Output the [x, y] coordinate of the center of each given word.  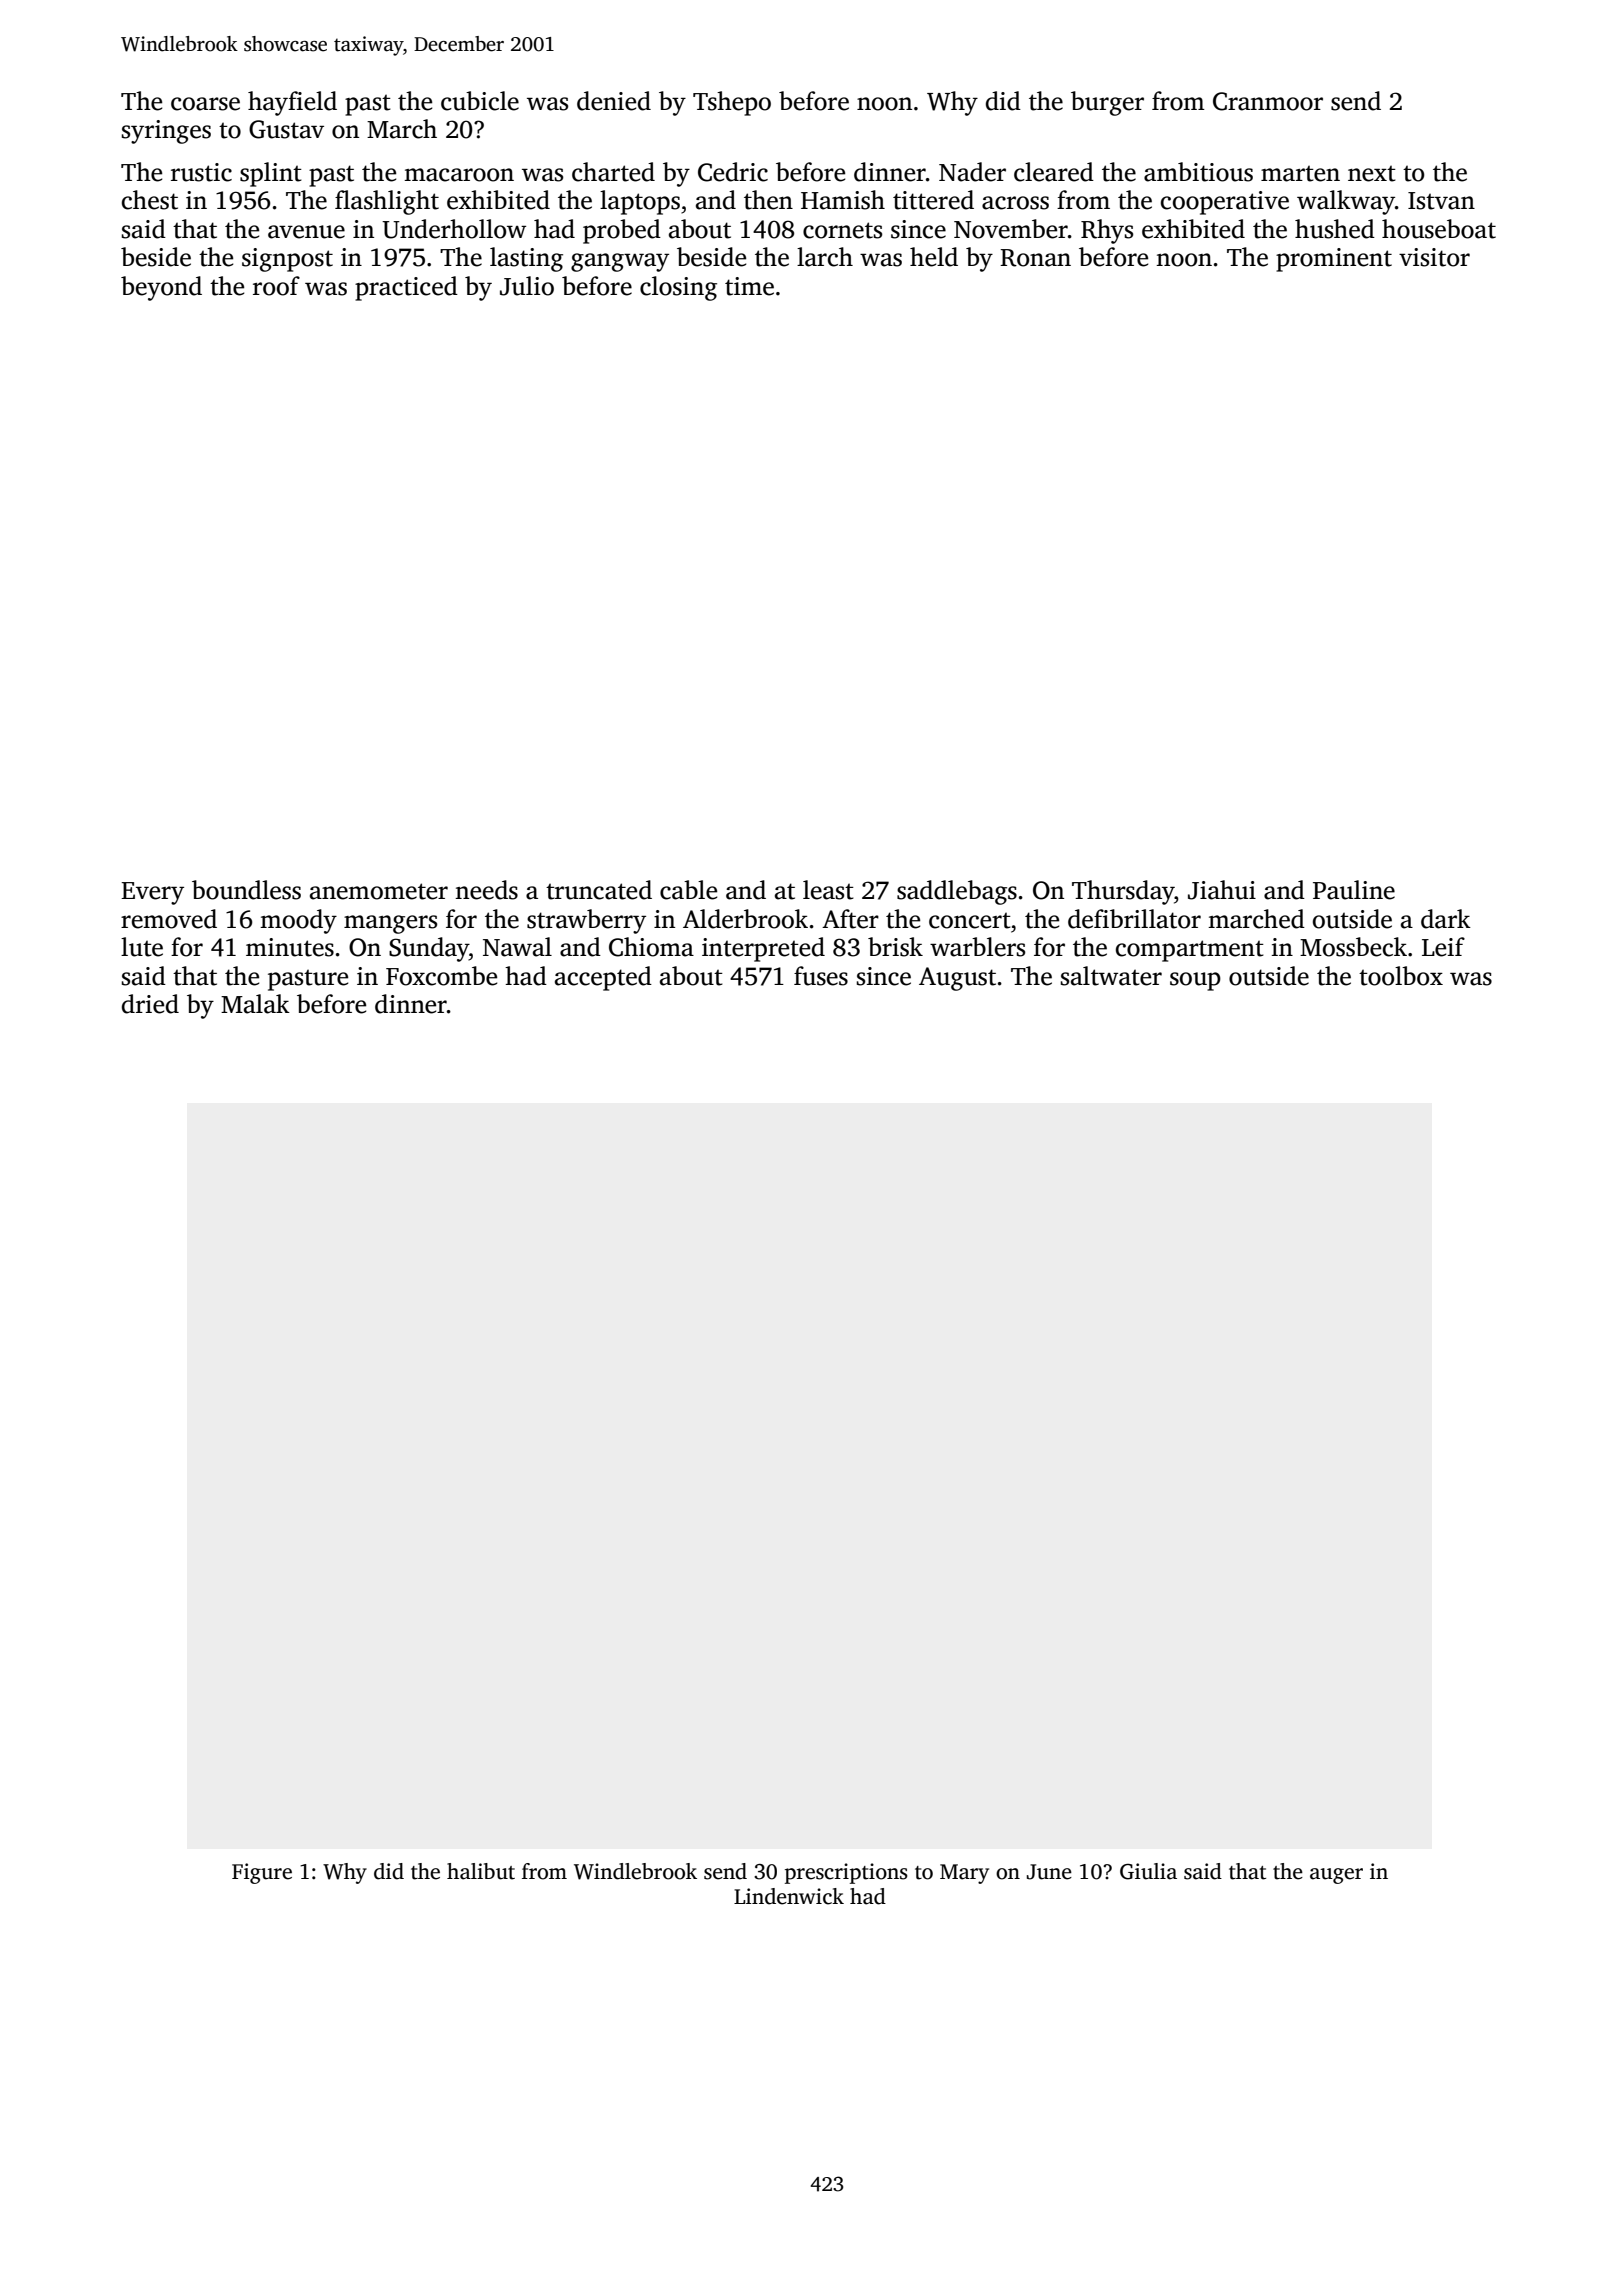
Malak [255, 1004]
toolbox [1401, 976]
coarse [205, 104]
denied [614, 101]
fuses [821, 976]
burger [1107, 103]
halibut [481, 1871]
